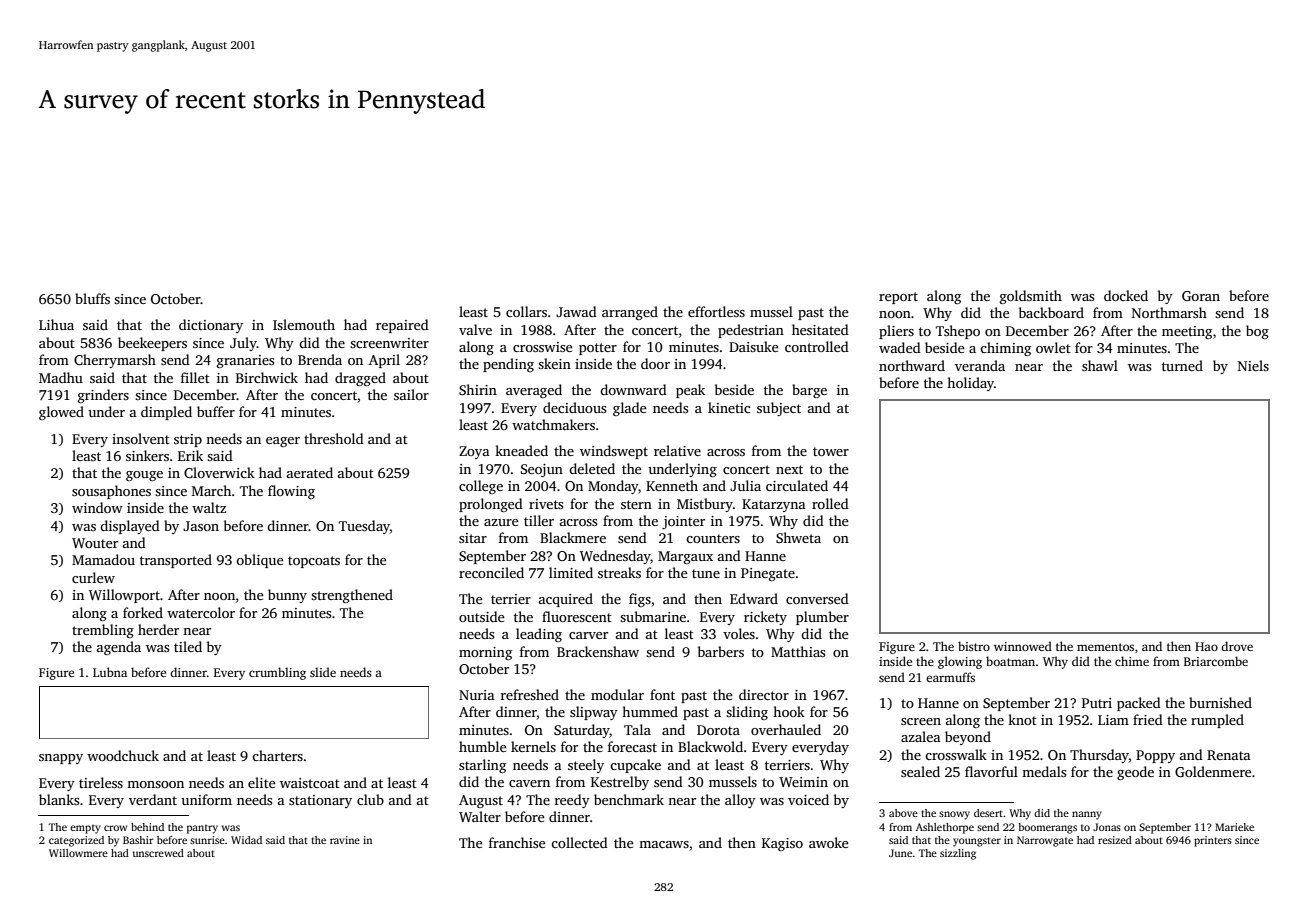 The image size is (1308, 924). What do you see at coordinates (291, 492) in the screenshot?
I see `flowing` at bounding box center [291, 492].
